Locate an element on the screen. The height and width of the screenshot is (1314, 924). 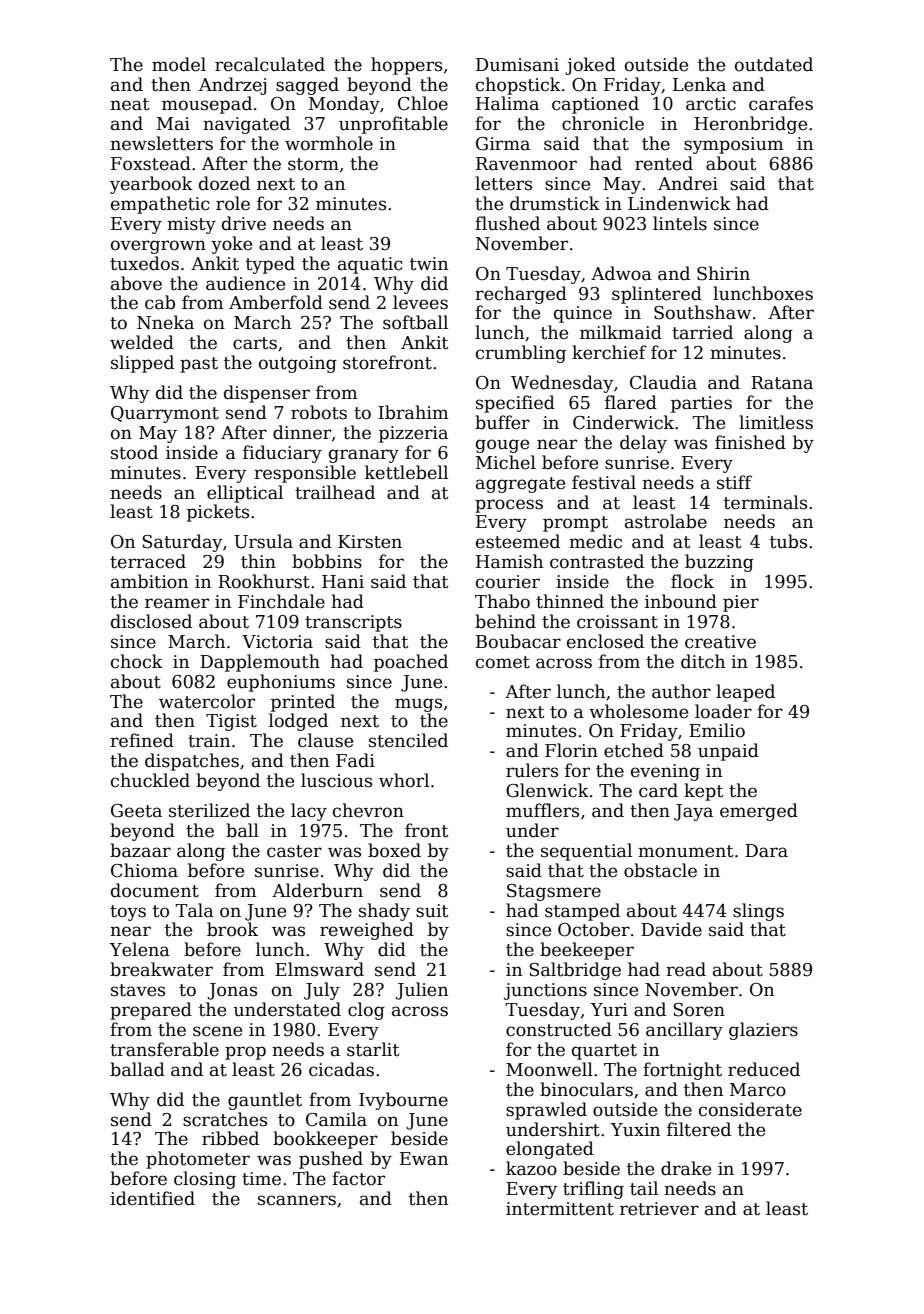
twin is located at coordinates (429, 264).
